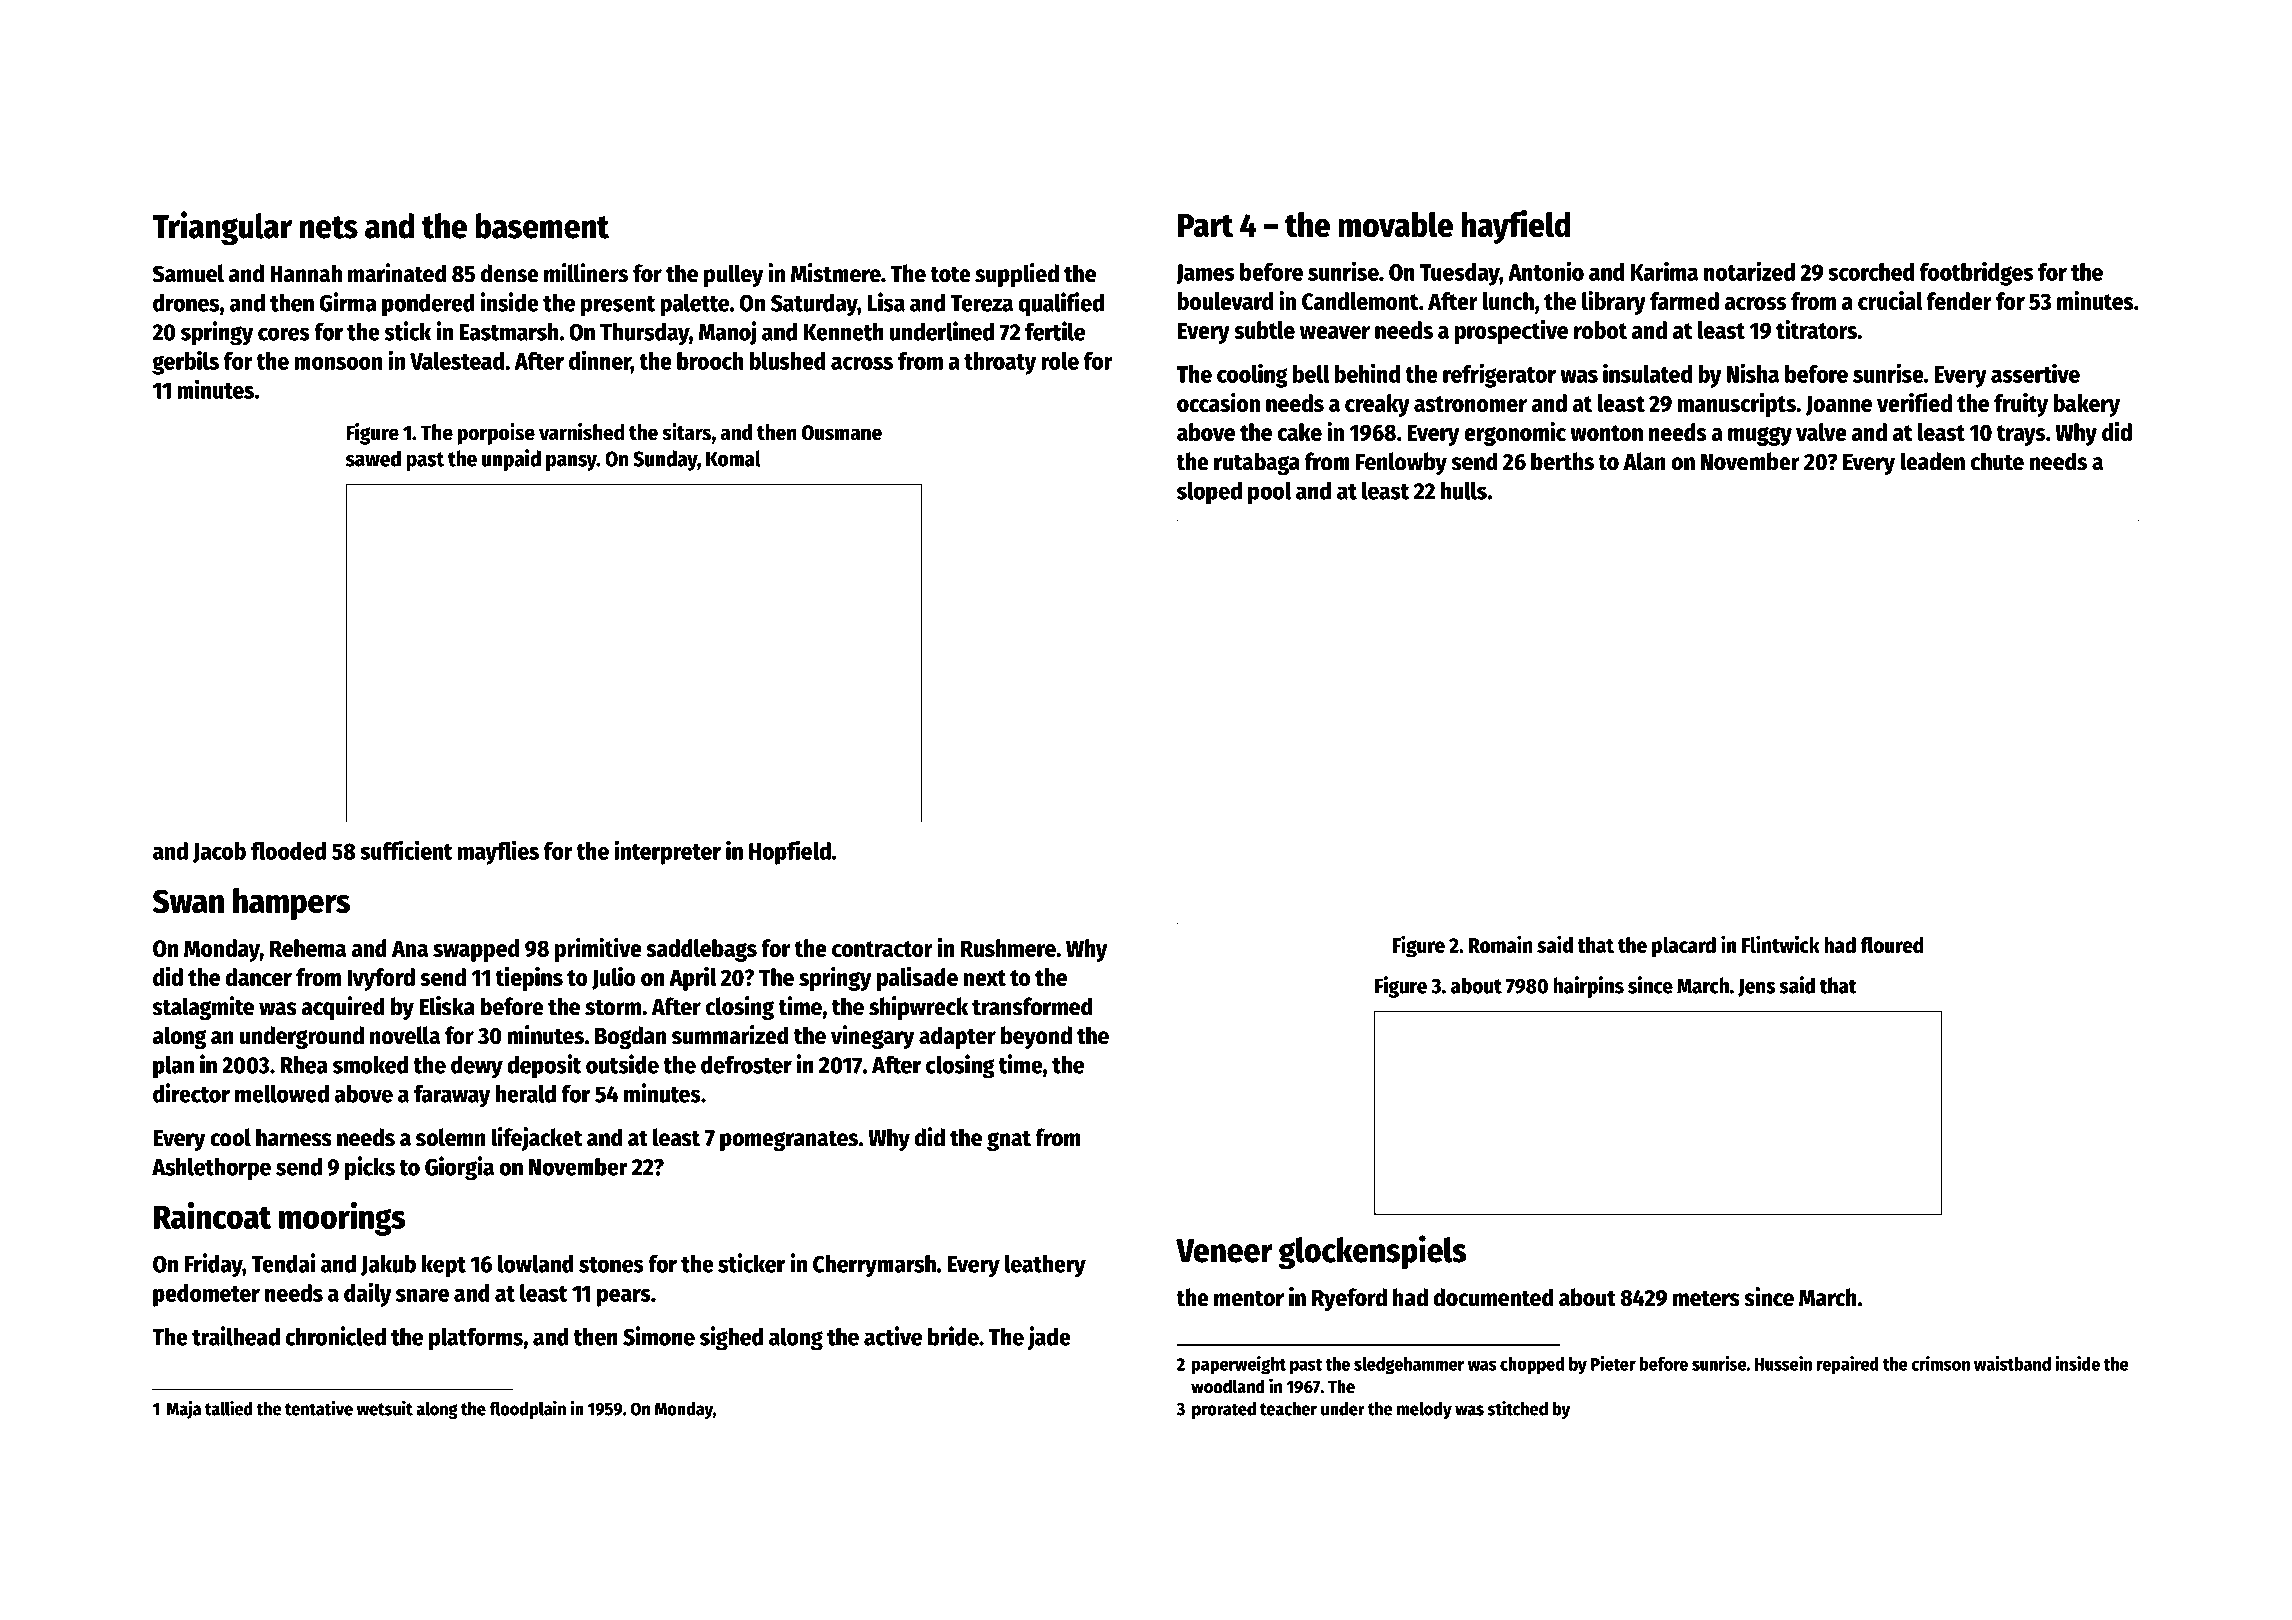 The width and height of the screenshot is (2292, 1620). What do you see at coordinates (444, 1266) in the screenshot?
I see `kept` at bounding box center [444, 1266].
